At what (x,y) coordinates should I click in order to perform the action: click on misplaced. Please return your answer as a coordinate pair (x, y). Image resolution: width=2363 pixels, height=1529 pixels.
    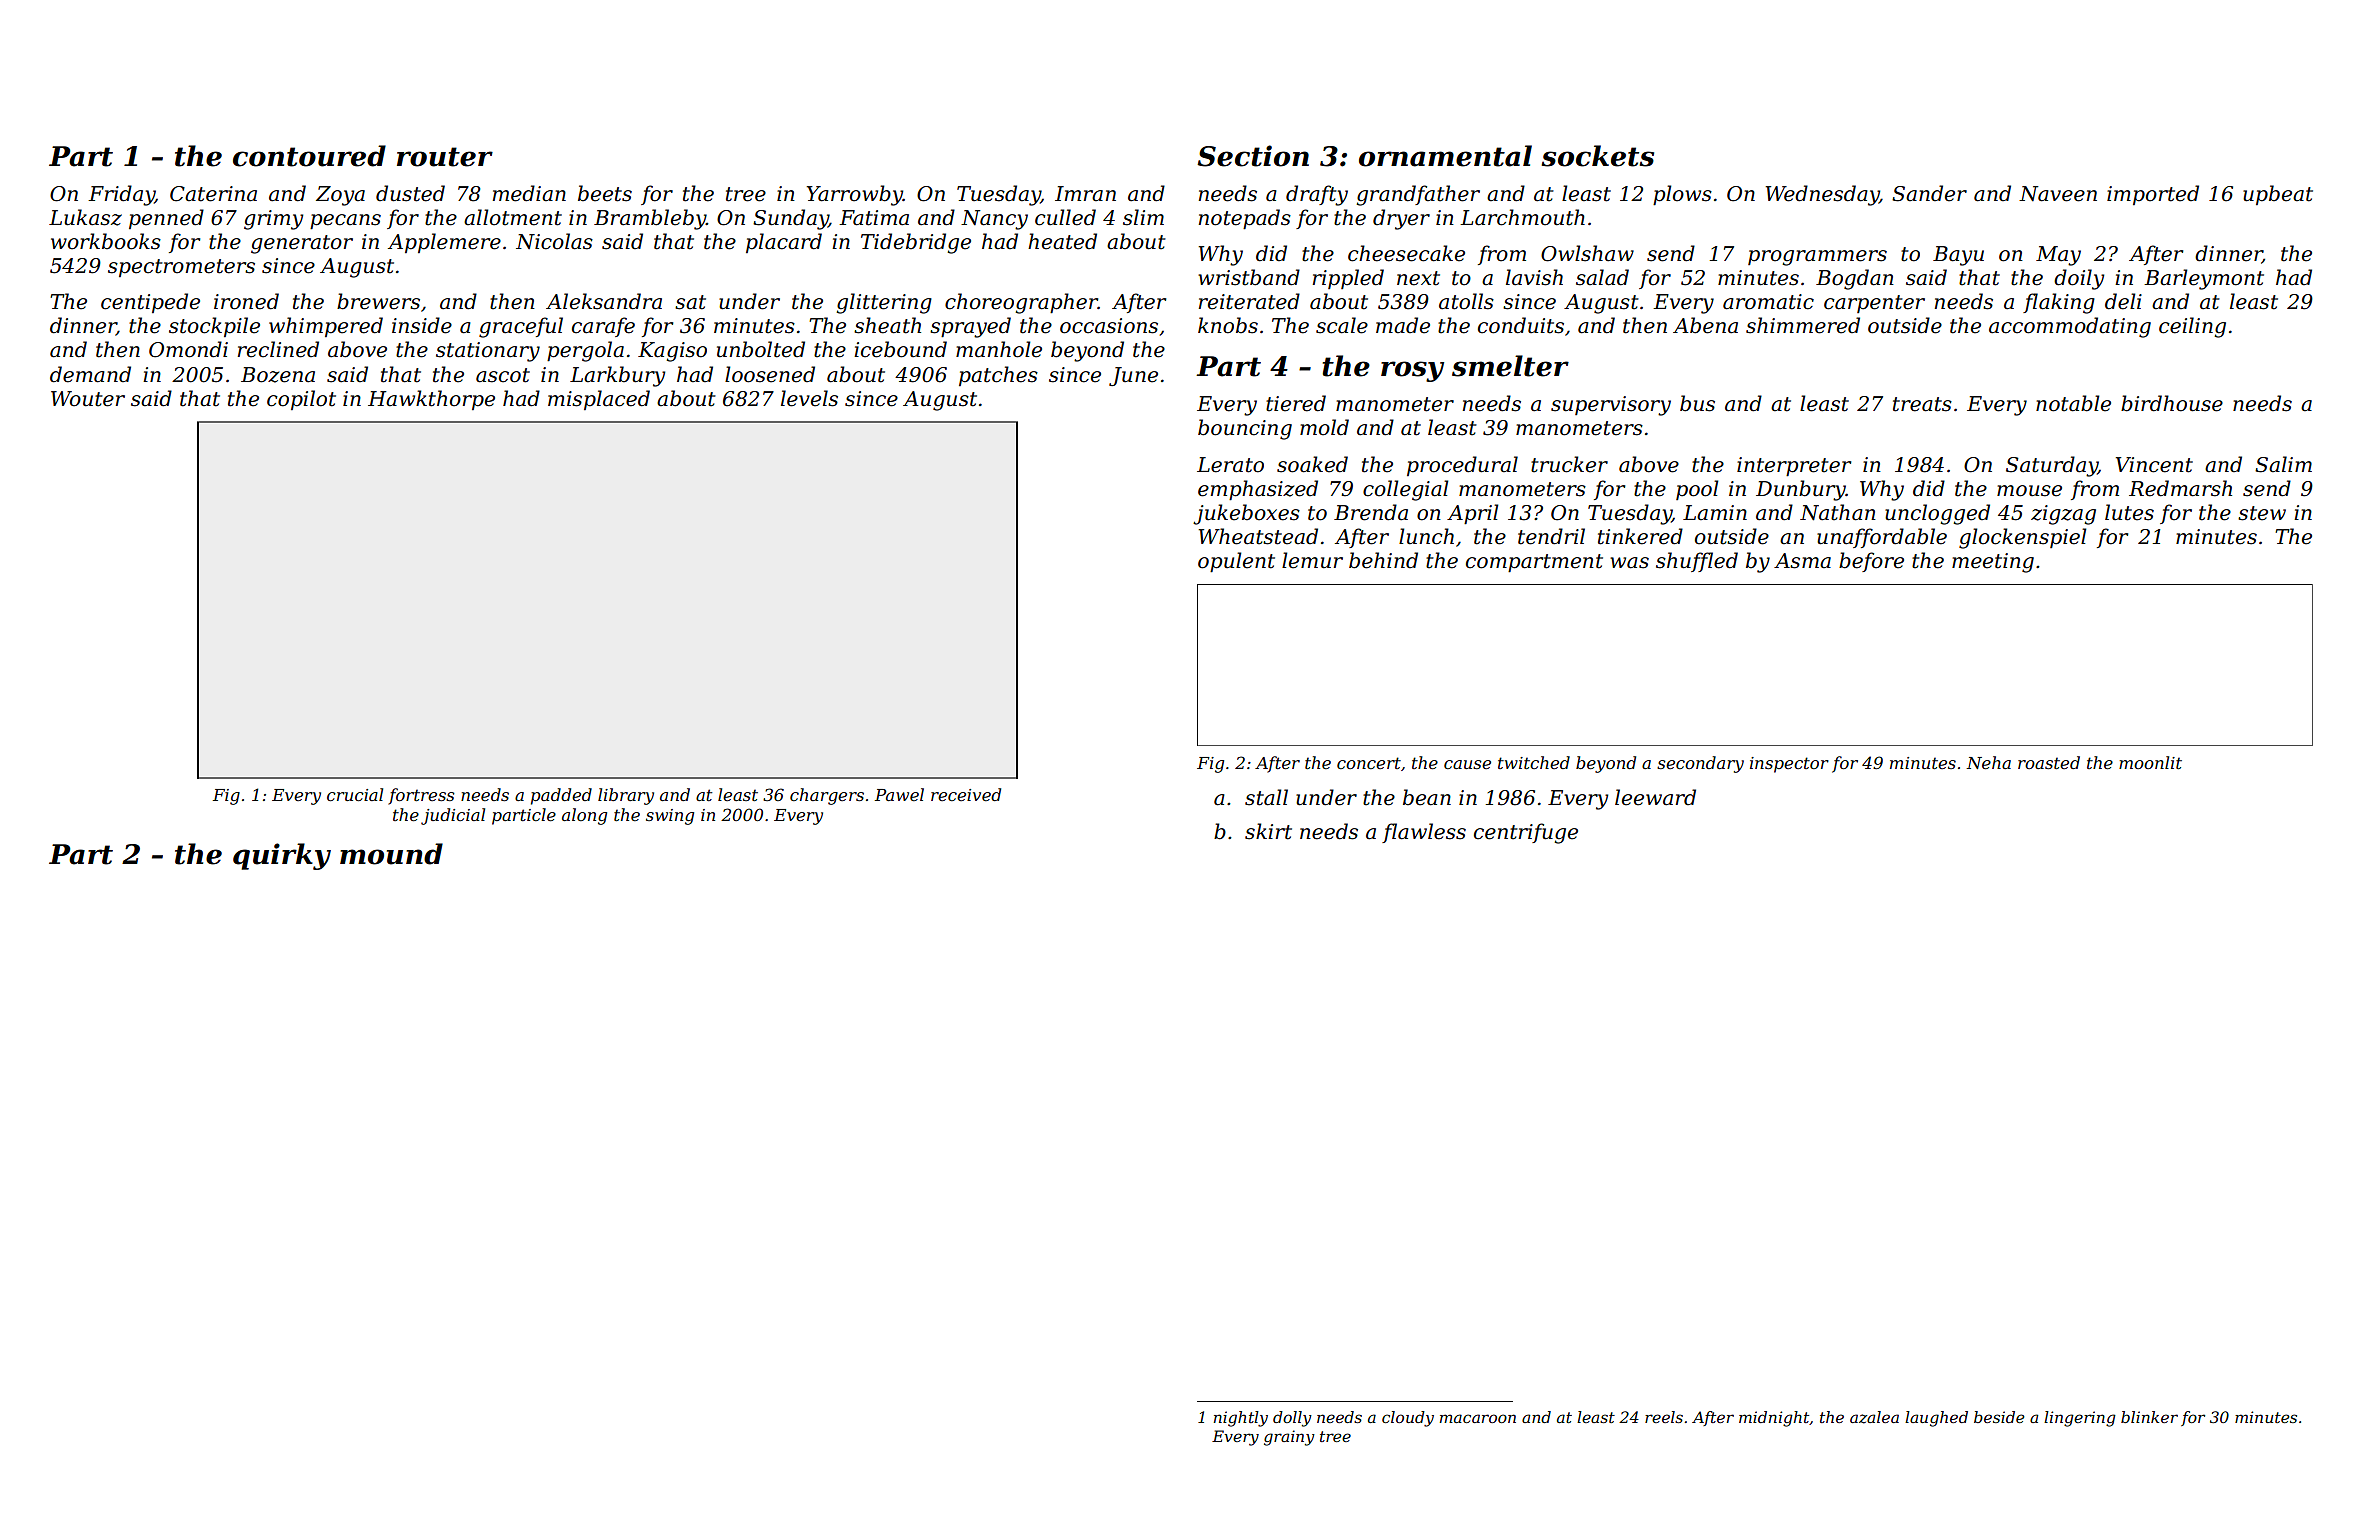
    Looking at the image, I should click on (599, 400).
